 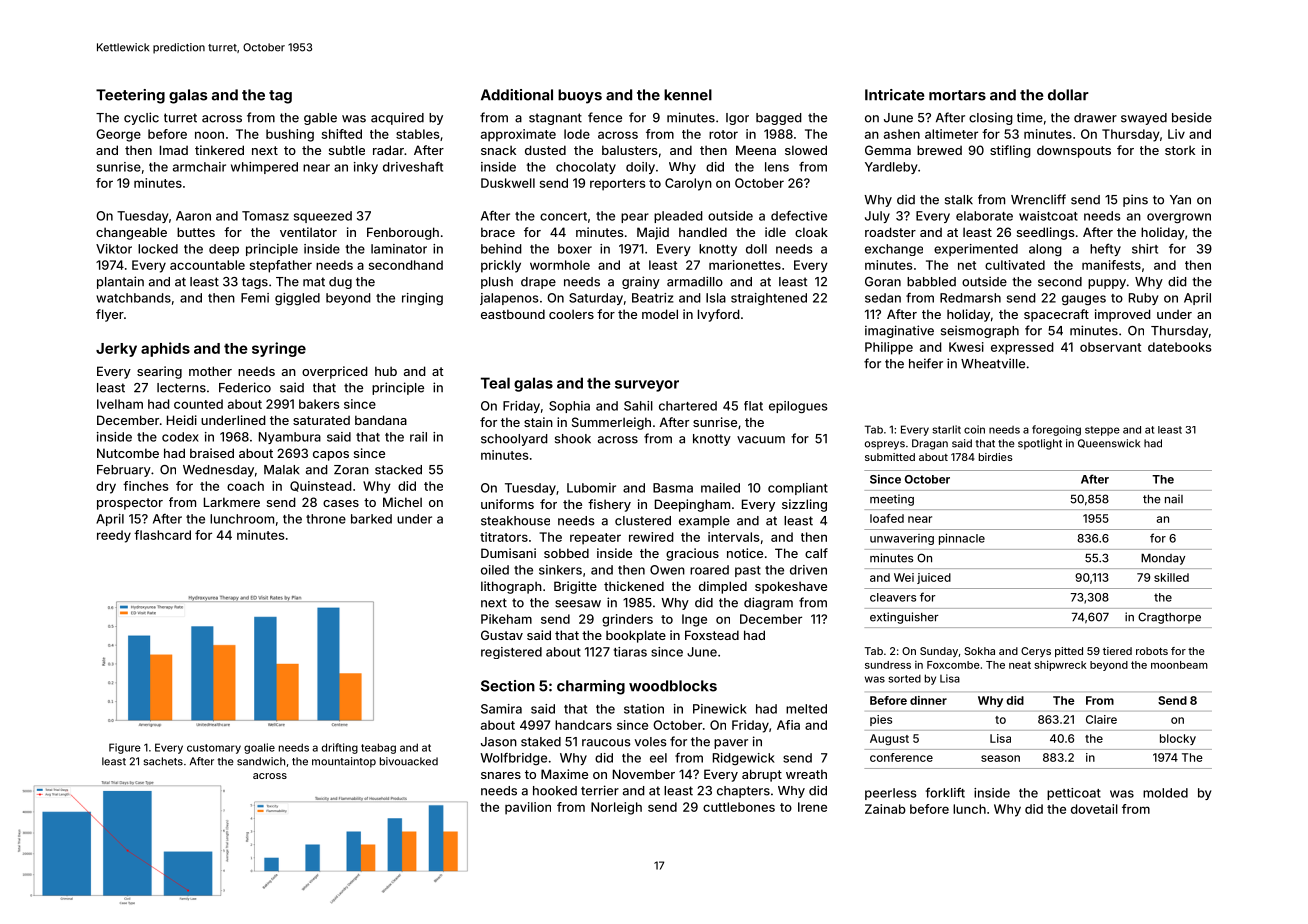 What do you see at coordinates (340, 748) in the screenshot?
I see `drifting` at bounding box center [340, 748].
